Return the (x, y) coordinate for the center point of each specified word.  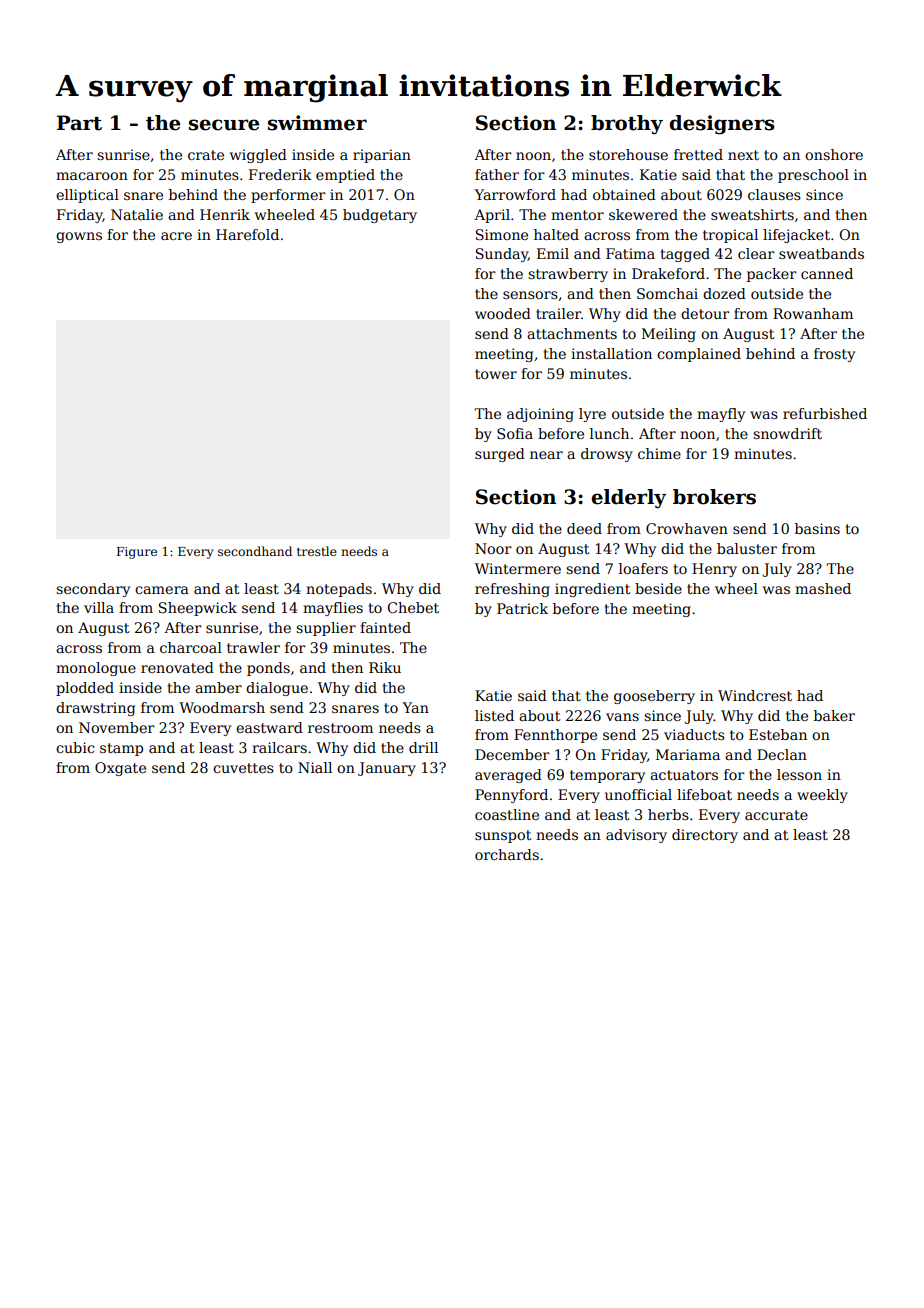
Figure (137, 553)
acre (176, 236)
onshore (834, 154)
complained (699, 355)
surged (500, 455)
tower (496, 374)
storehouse (628, 154)
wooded (503, 313)
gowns (79, 237)
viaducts (694, 734)
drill (423, 747)
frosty (834, 355)
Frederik (280, 174)
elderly (628, 499)
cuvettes (243, 768)
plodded (85, 689)
